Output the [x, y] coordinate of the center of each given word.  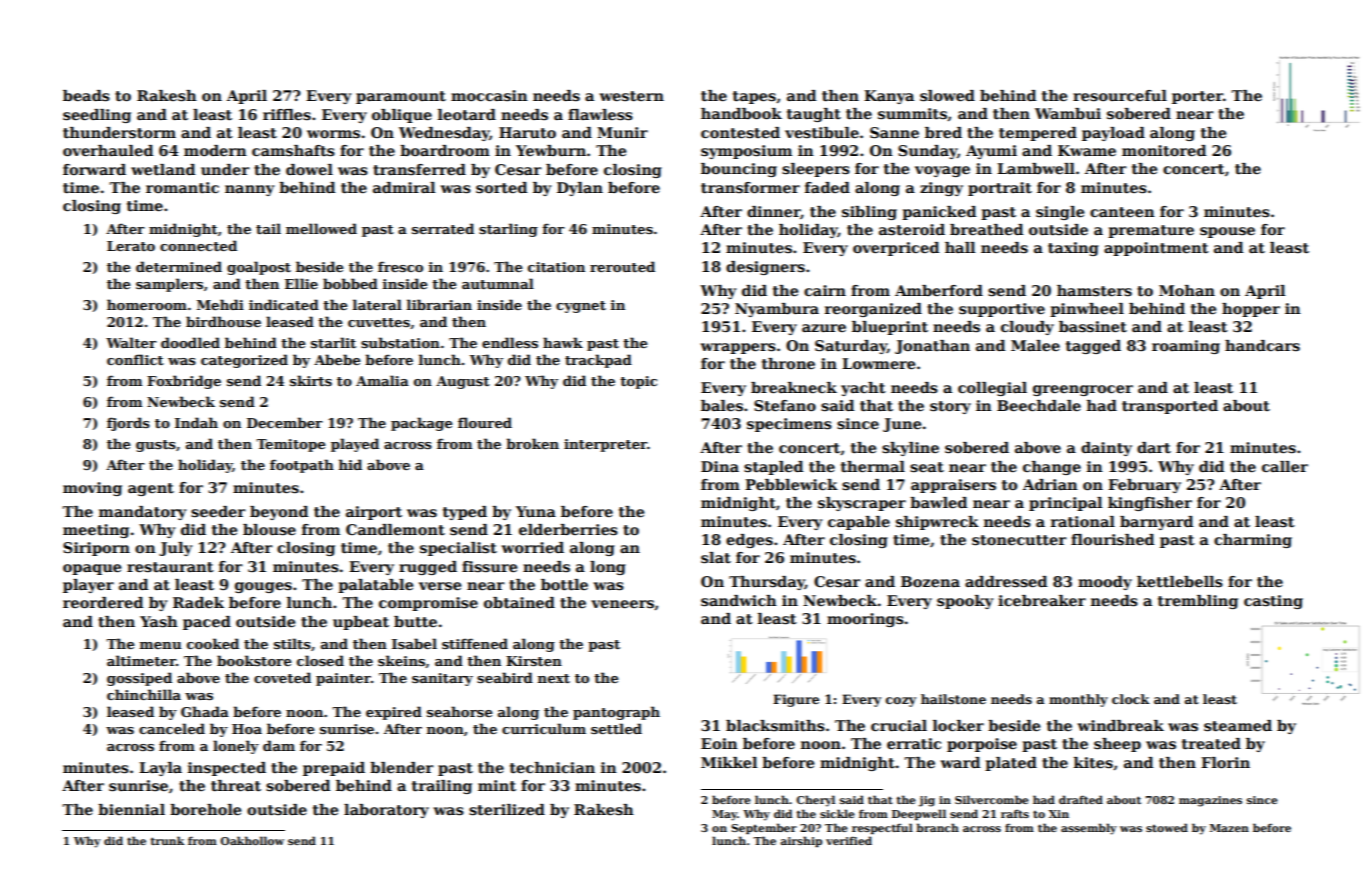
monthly [1078, 700]
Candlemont [395, 529]
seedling [97, 116]
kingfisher [1150, 504]
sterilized [507, 809]
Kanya [889, 97]
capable [859, 523]
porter [1197, 97]
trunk [167, 840]
